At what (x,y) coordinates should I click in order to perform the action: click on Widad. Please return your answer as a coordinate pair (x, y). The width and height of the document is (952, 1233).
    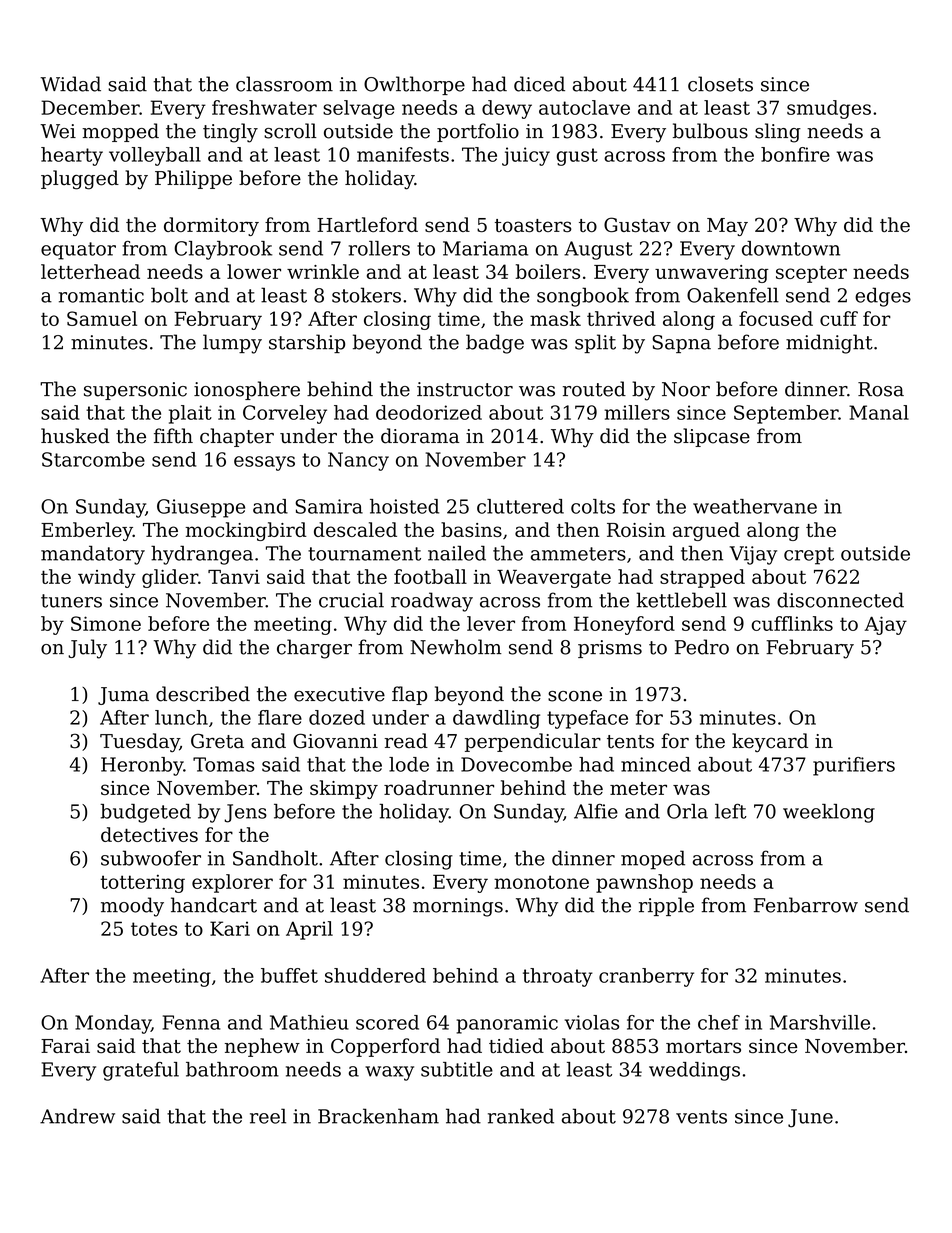
    Looking at the image, I should click on (70, 84).
